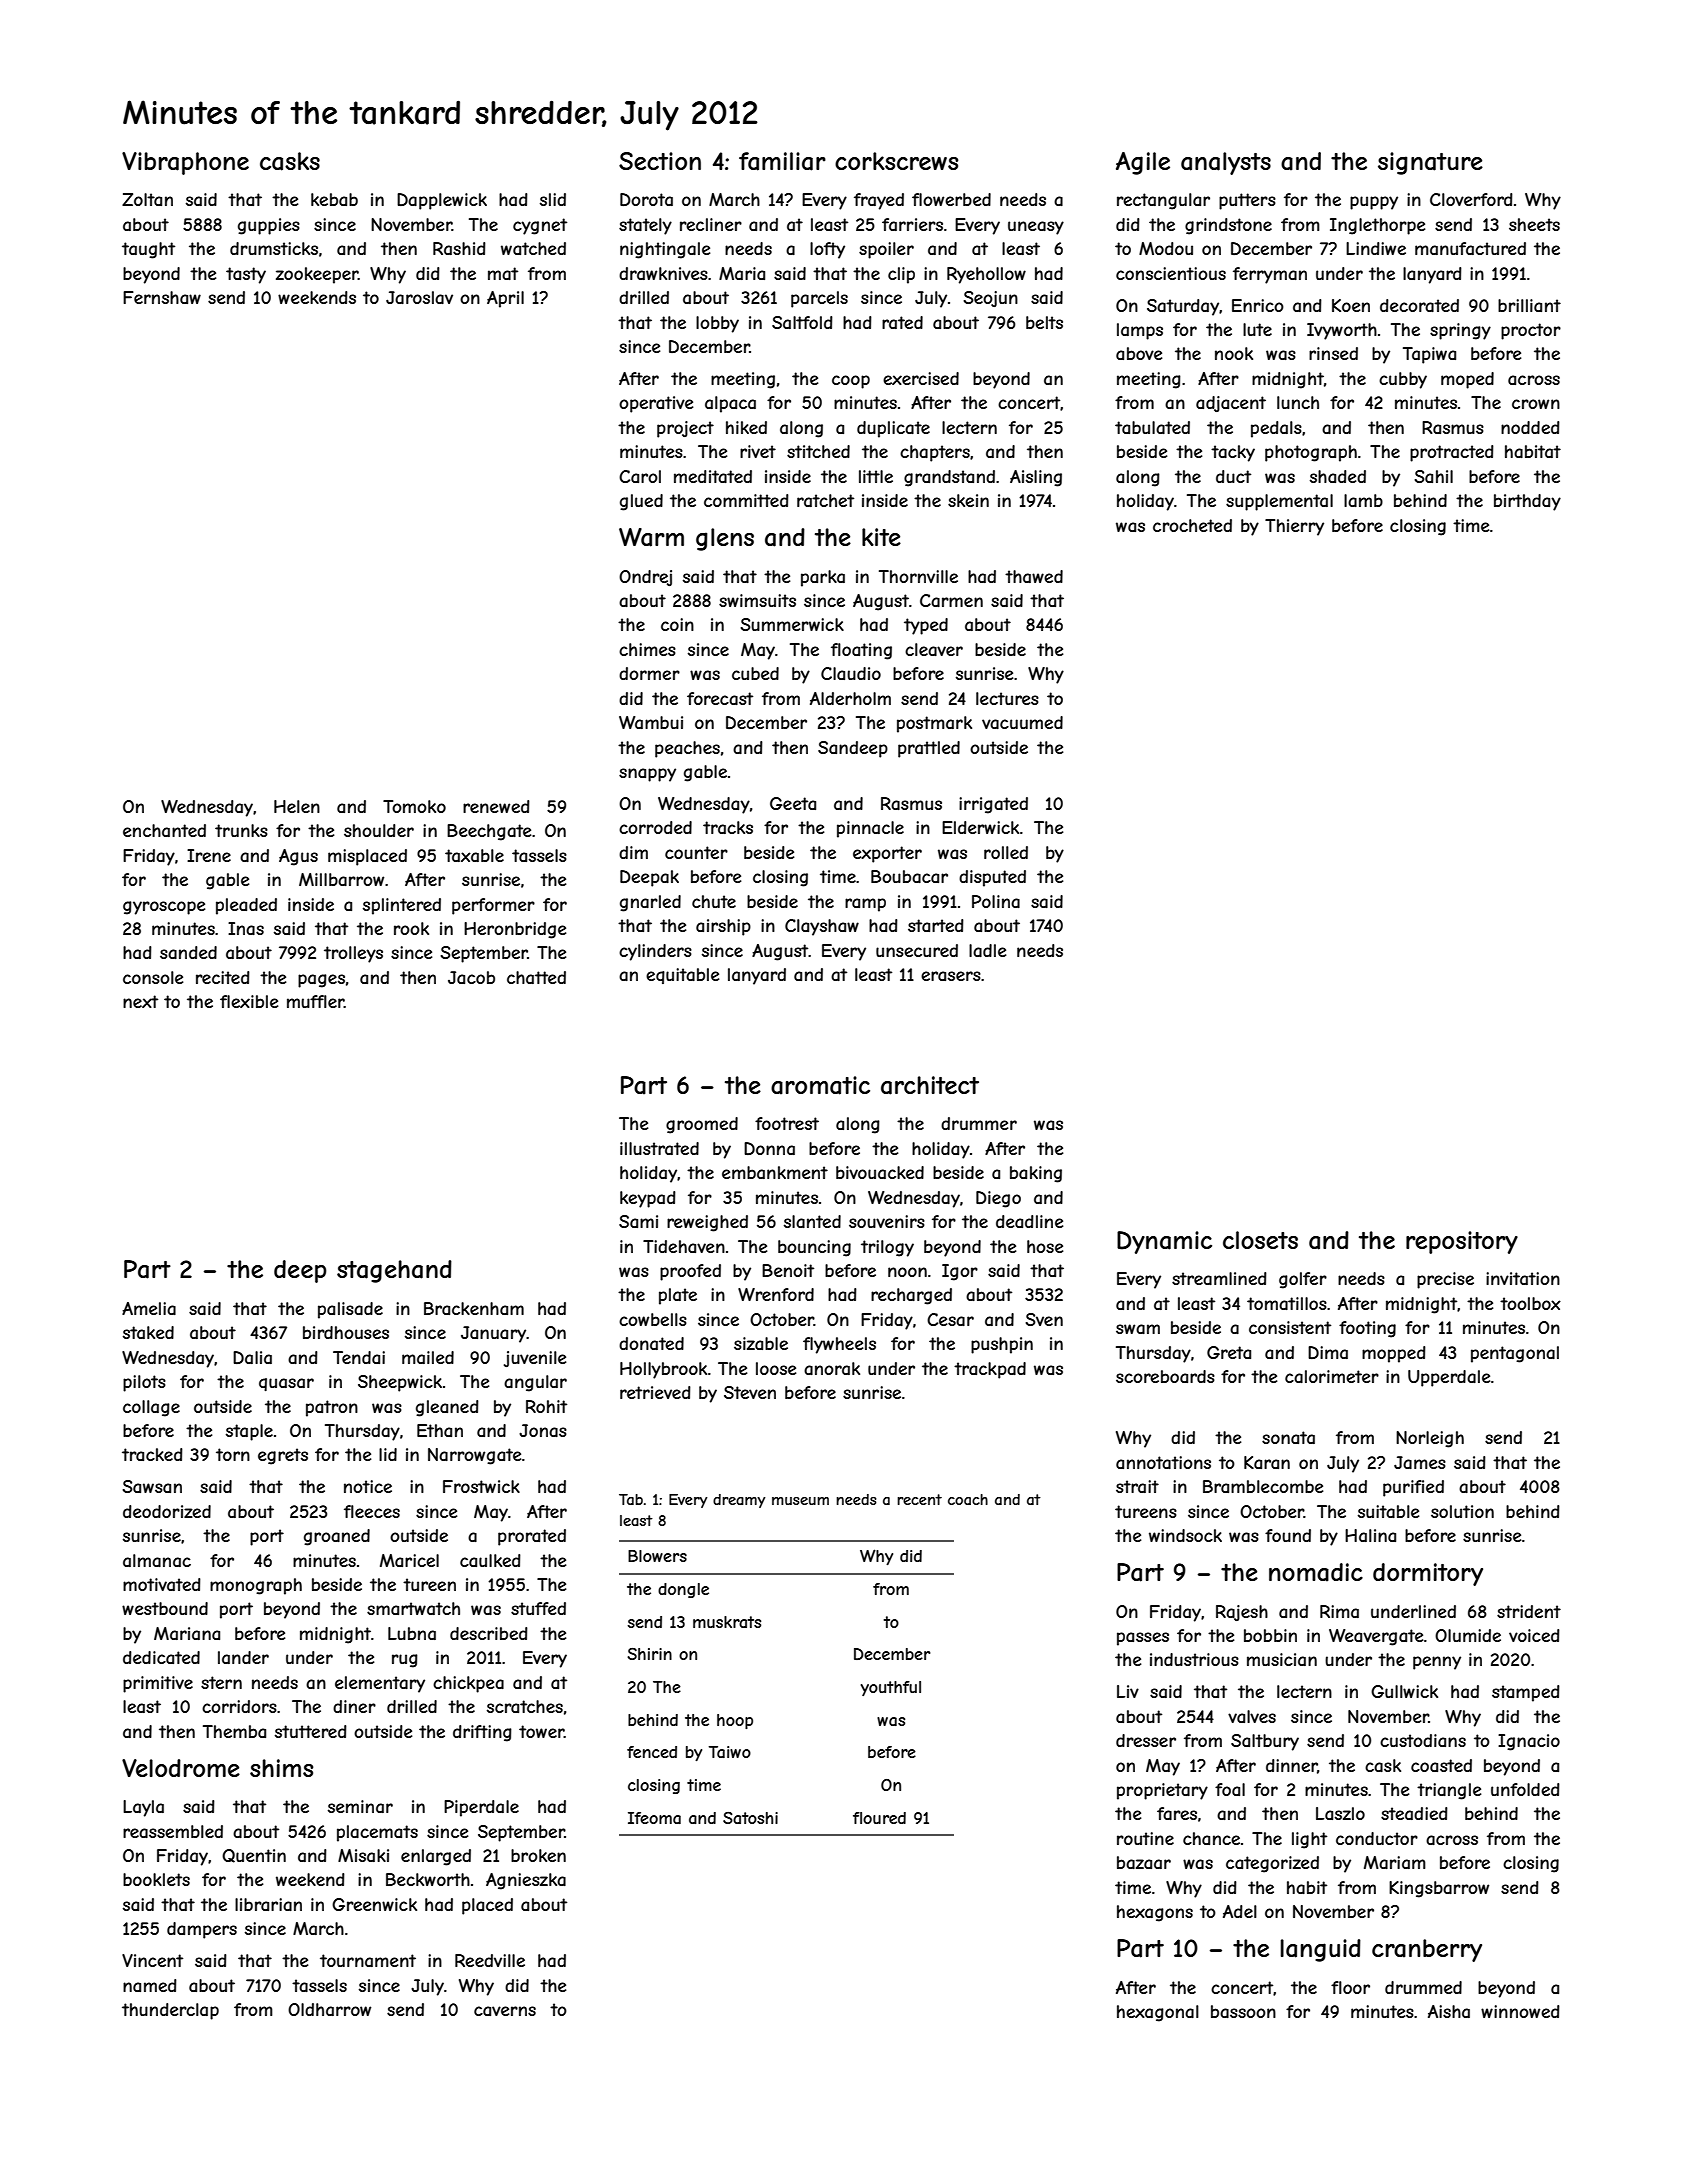  What do you see at coordinates (1527, 502) in the screenshot?
I see `birthday` at bounding box center [1527, 502].
